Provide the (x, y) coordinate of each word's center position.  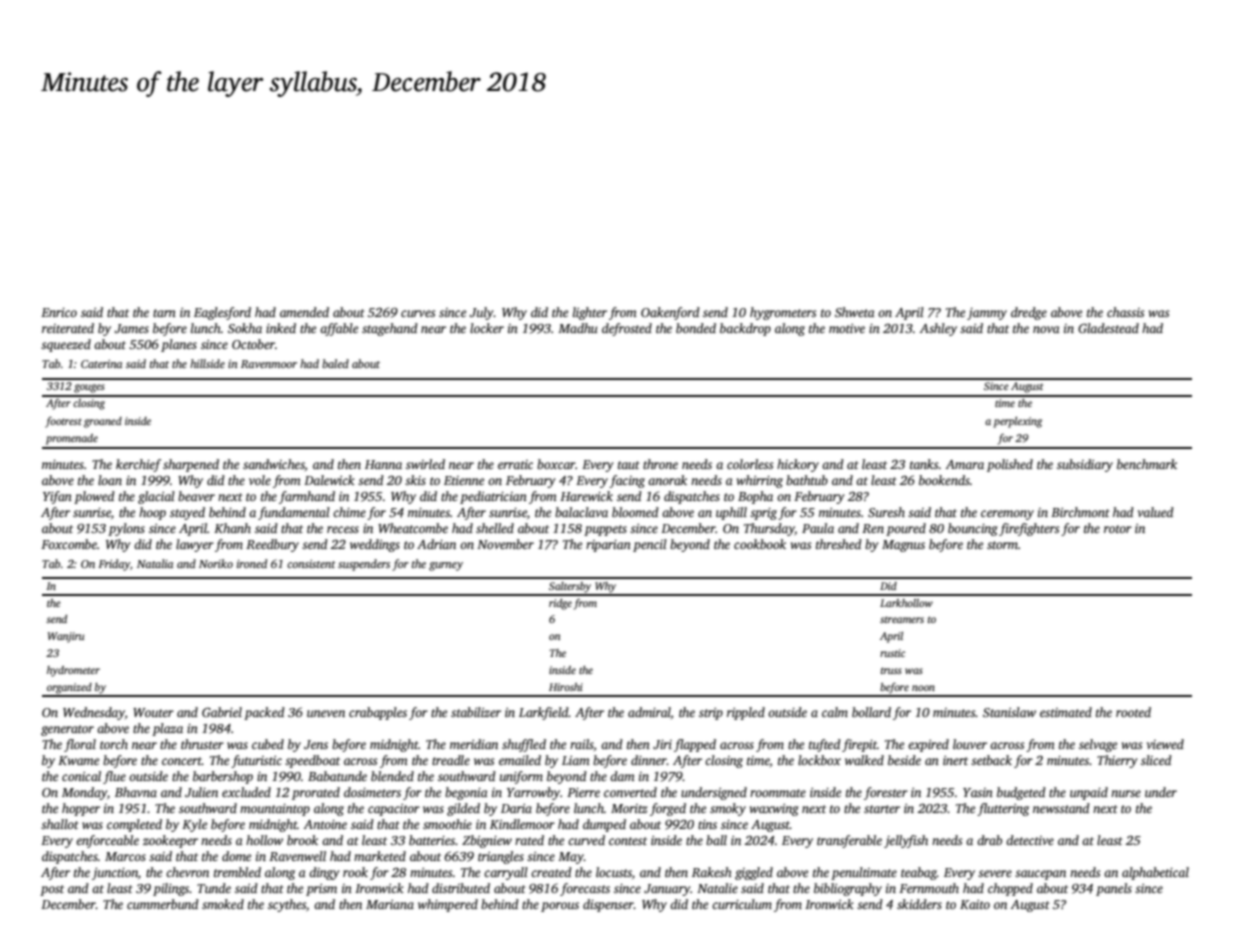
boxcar (556, 464)
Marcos (125, 856)
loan (110, 480)
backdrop (745, 329)
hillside (207, 363)
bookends (944, 480)
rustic (892, 653)
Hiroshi (566, 687)
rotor (1118, 529)
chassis (1125, 312)
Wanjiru (66, 637)
